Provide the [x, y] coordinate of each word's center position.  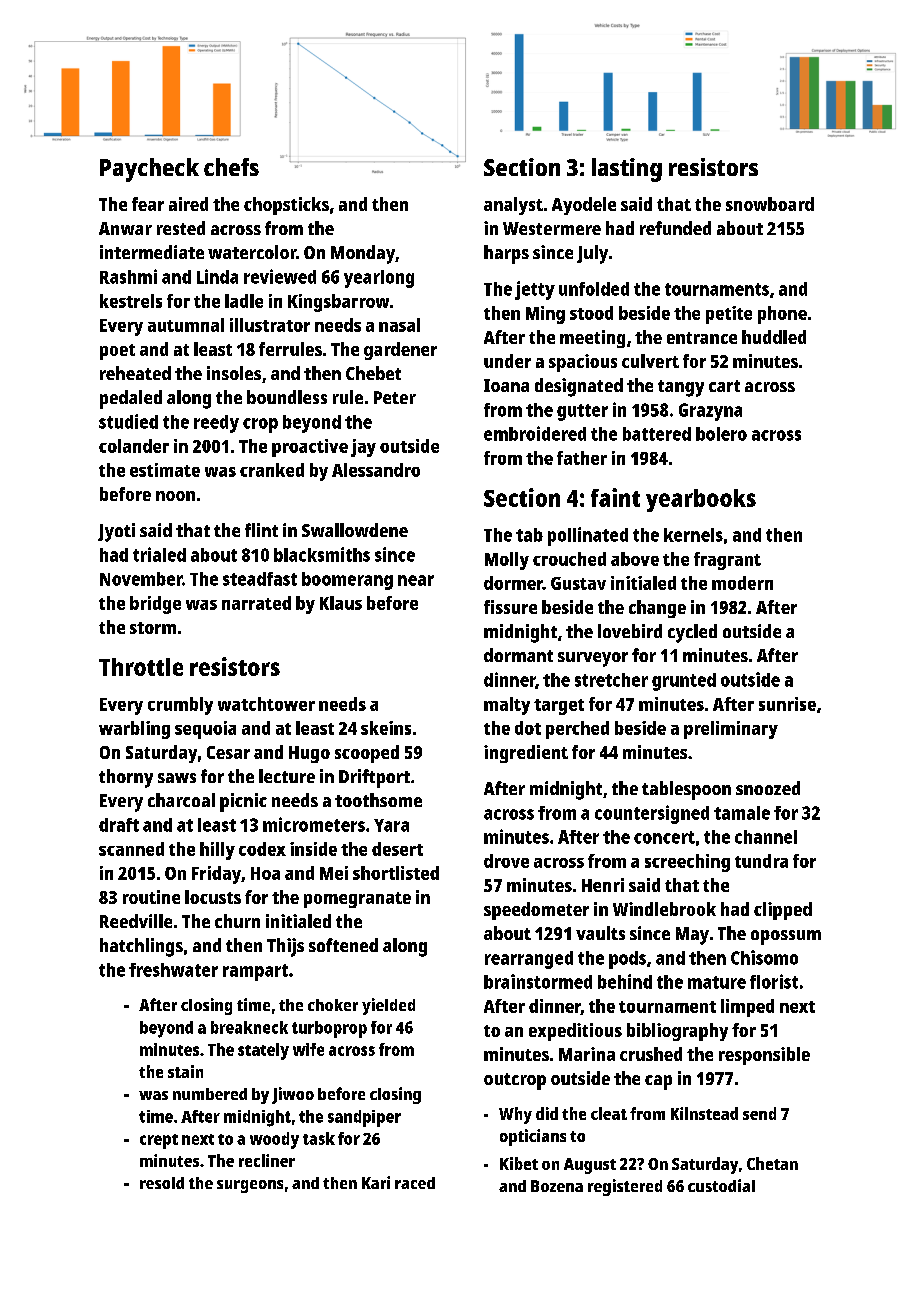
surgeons [250, 1186]
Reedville [136, 921]
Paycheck [149, 170]
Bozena [557, 1186]
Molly [507, 561]
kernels [693, 535]
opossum [786, 937]
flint [261, 530]
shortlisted [396, 873]
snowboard [770, 204]
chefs [231, 167]
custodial [721, 1185]
